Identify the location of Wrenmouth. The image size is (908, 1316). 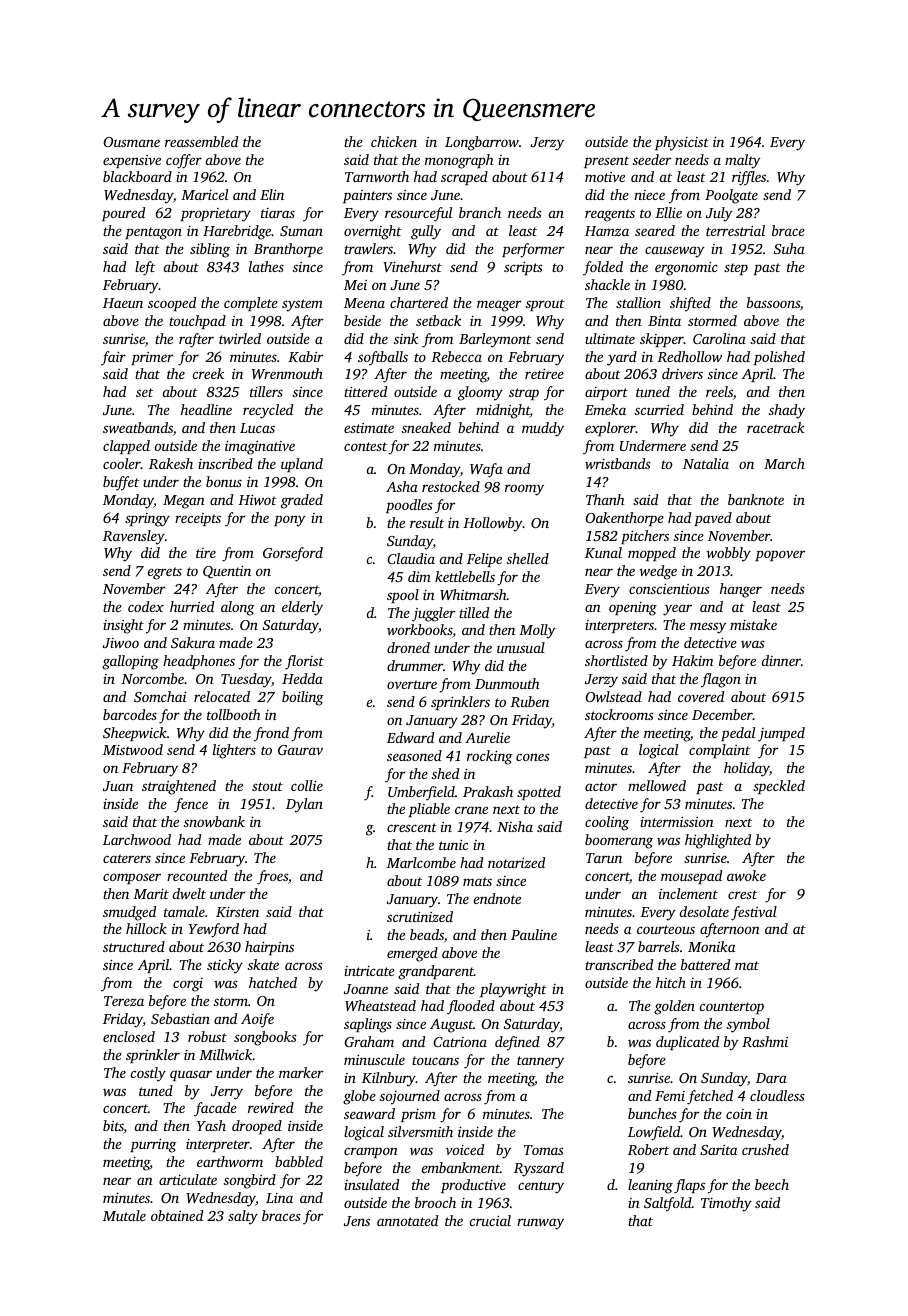
(287, 373).
